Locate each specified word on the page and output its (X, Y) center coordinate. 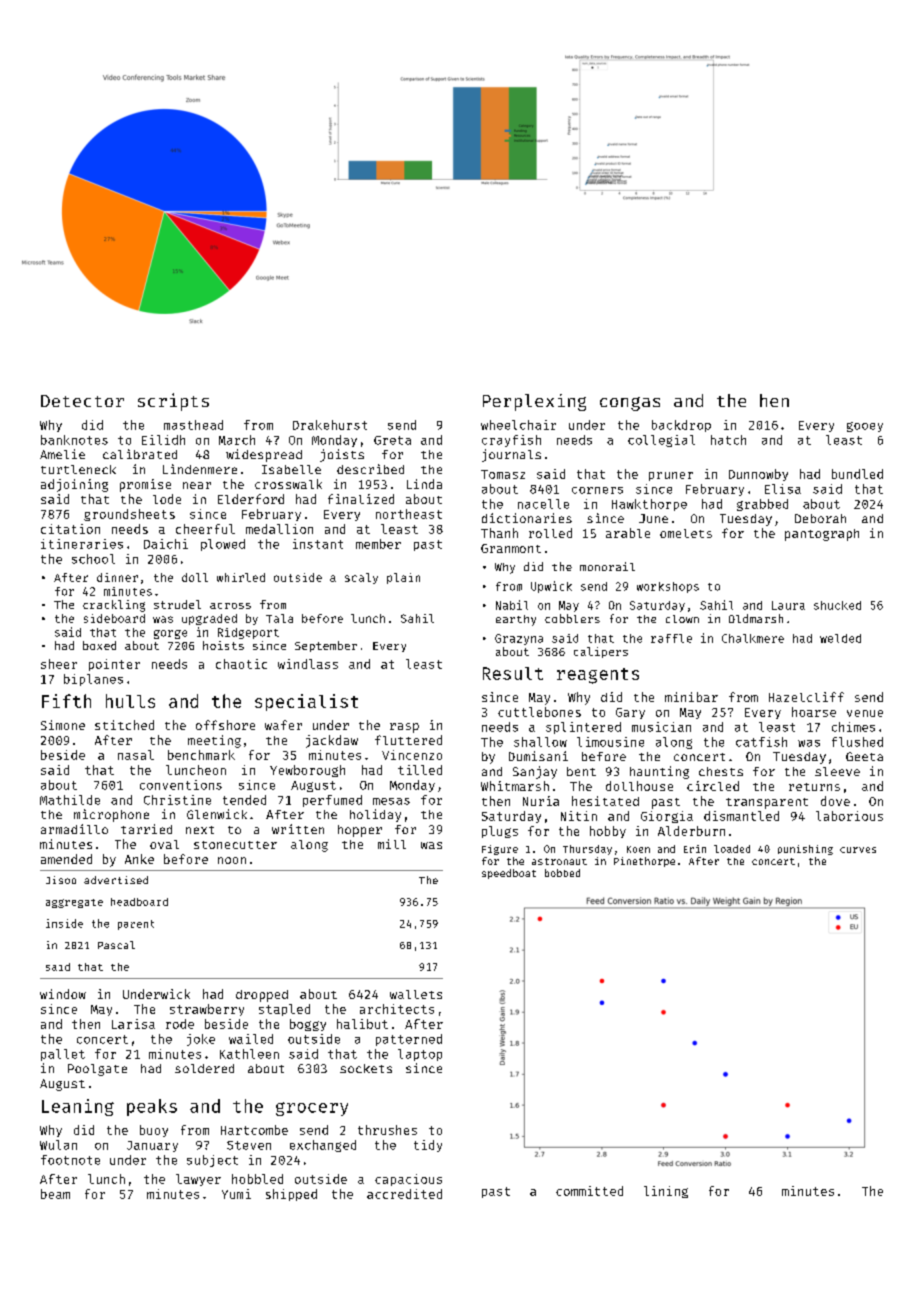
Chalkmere (753, 638)
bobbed (562, 873)
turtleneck (78, 469)
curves (858, 850)
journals (511, 455)
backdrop (681, 426)
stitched (124, 725)
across (230, 606)
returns (814, 787)
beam (55, 1194)
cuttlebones (539, 712)
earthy (516, 620)
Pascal (116, 945)
